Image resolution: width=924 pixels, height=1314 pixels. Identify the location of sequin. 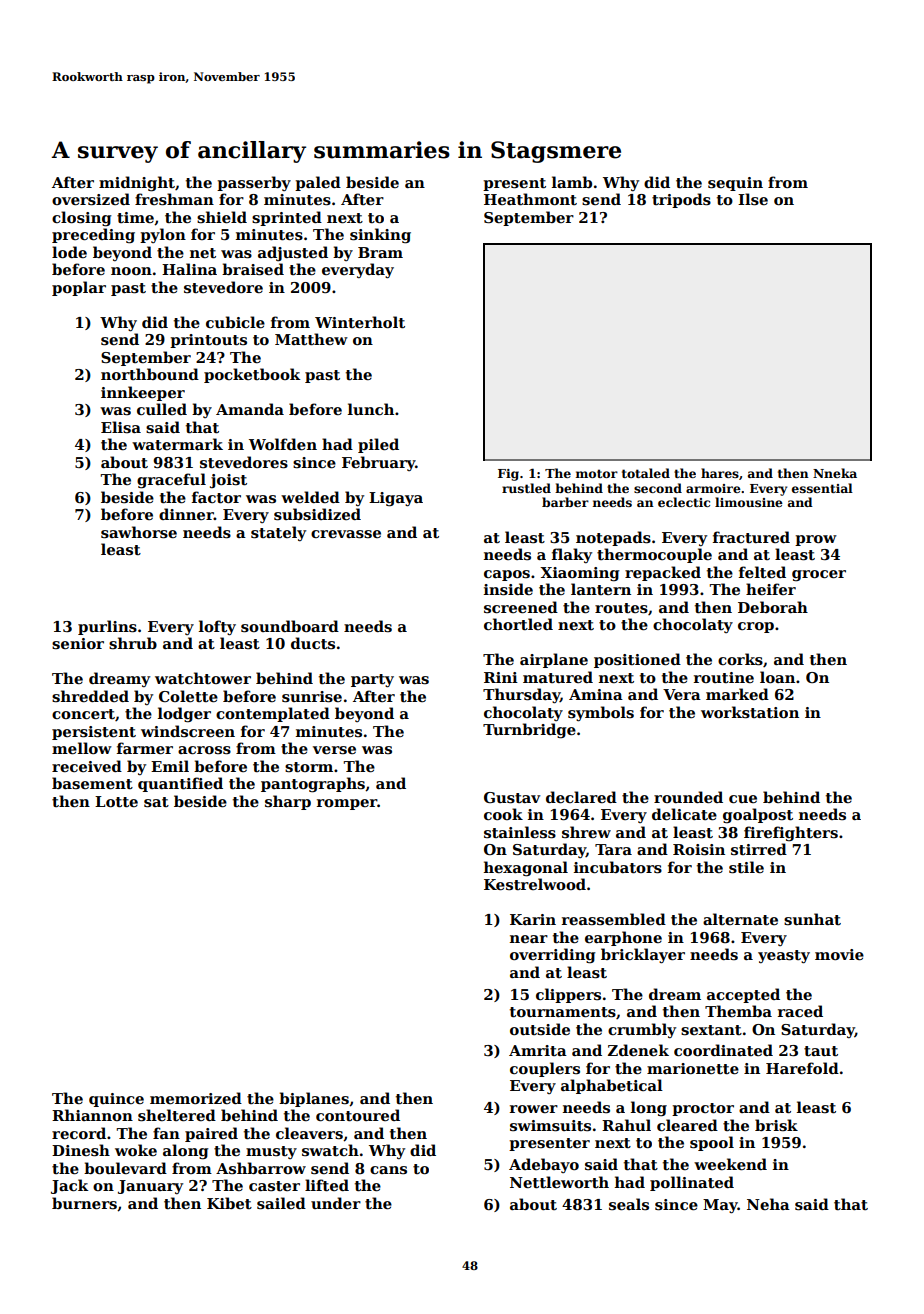
(735, 184).
